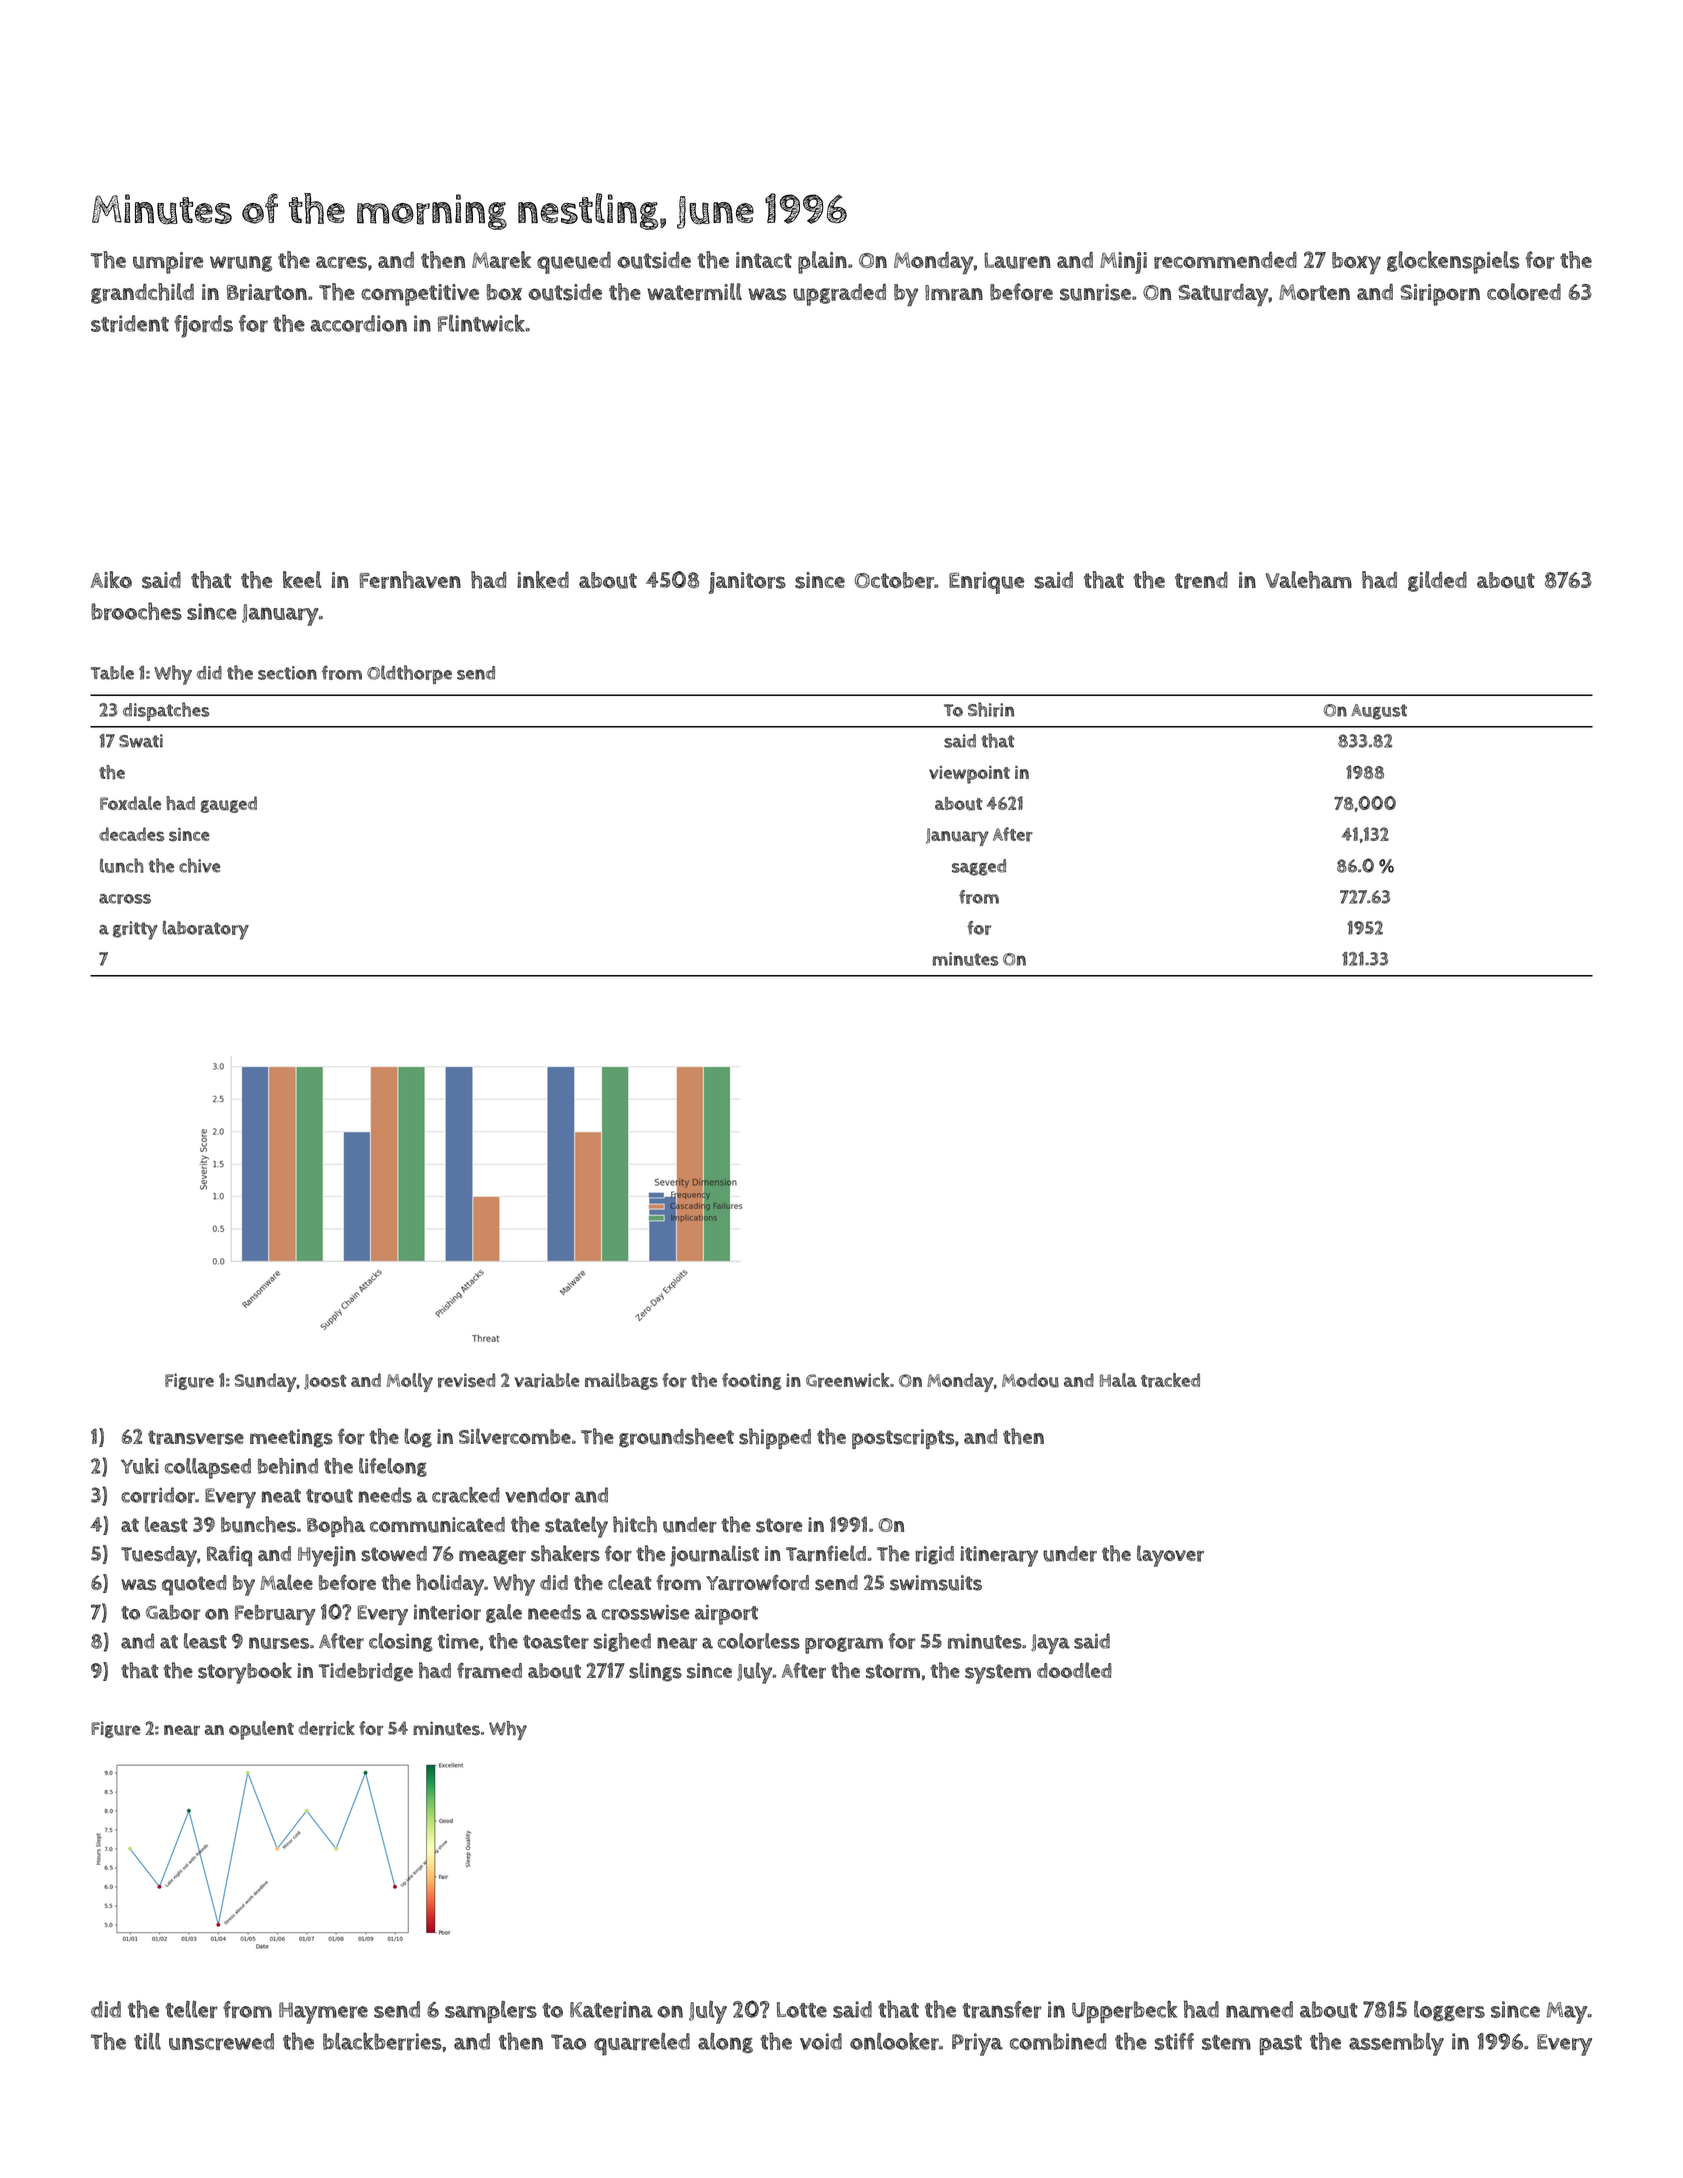 This image has height=2178, width=1683. What do you see at coordinates (168, 263) in the image?
I see `umpire` at bounding box center [168, 263].
